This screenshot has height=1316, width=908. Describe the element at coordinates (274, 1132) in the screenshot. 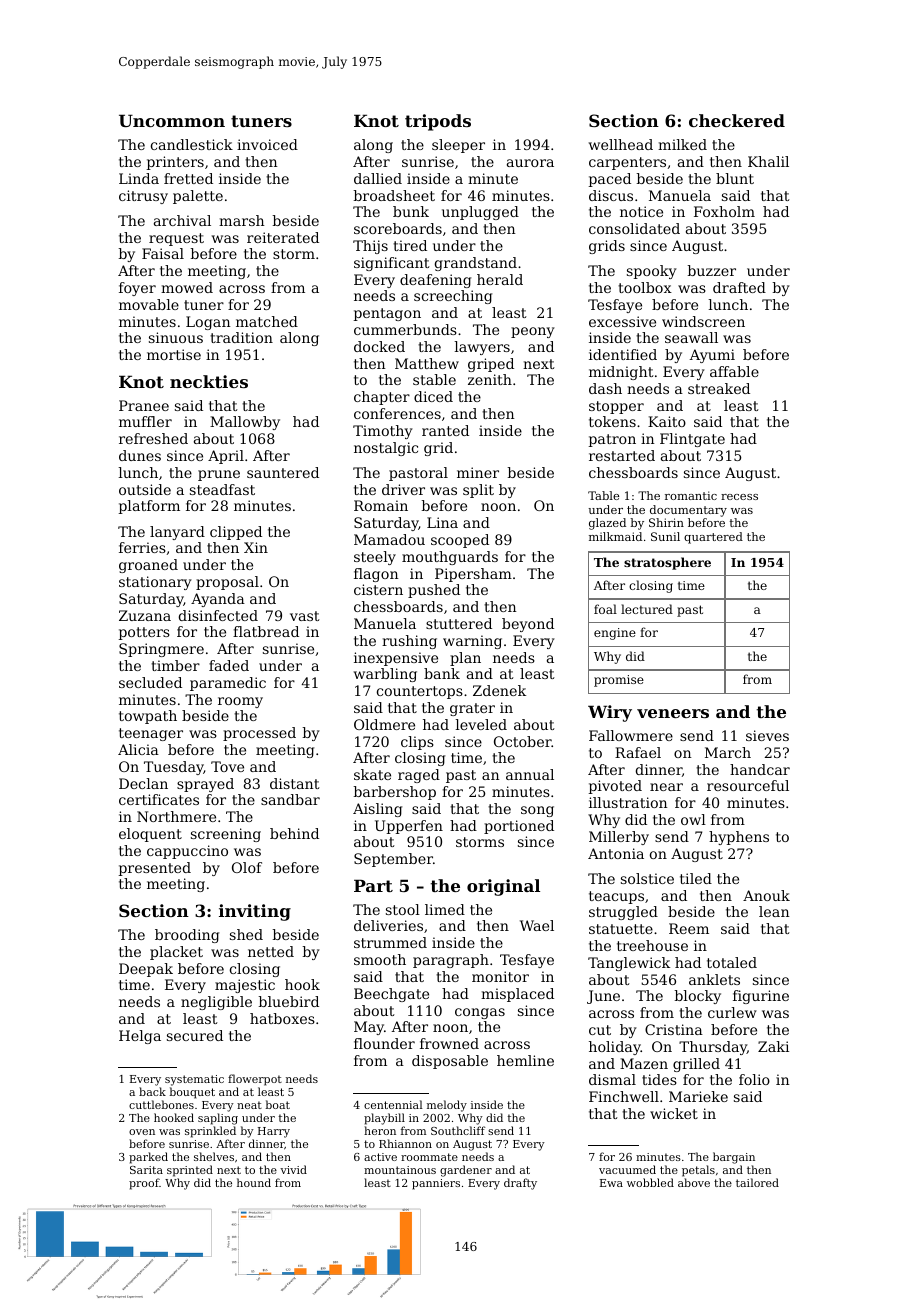

I see `Harry` at that location.
